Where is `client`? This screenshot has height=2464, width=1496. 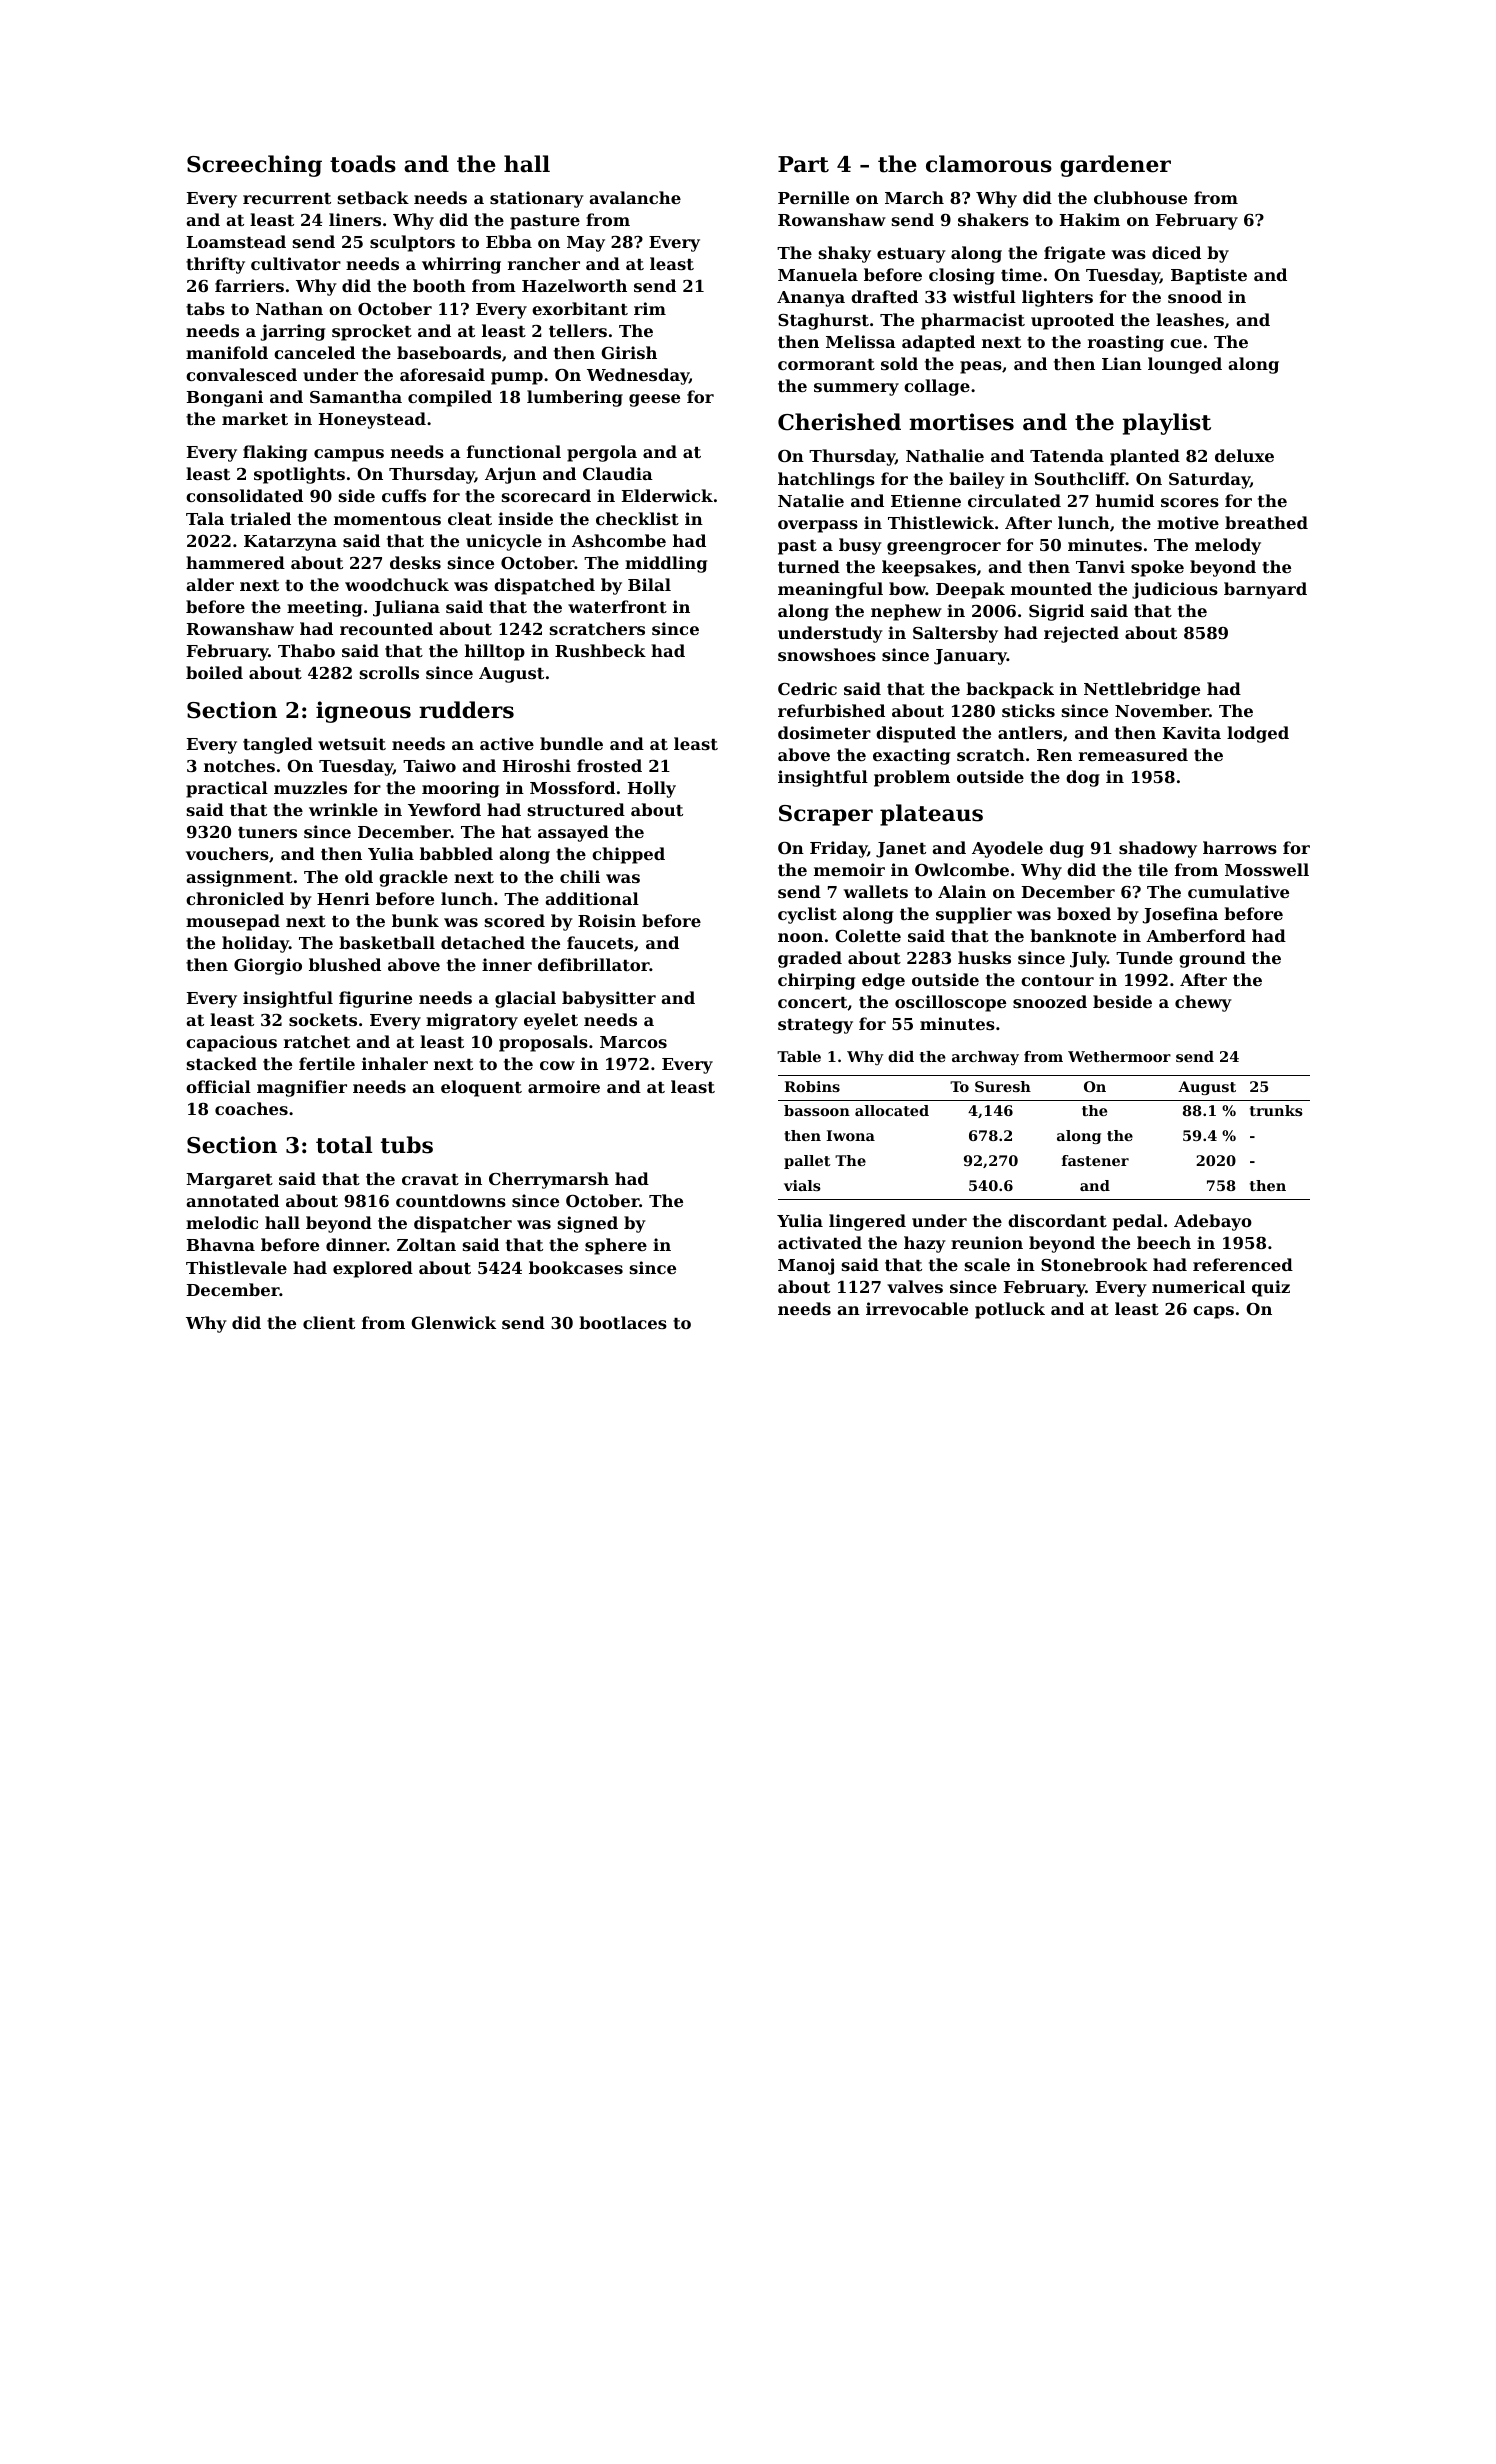 client is located at coordinates (329, 1322).
